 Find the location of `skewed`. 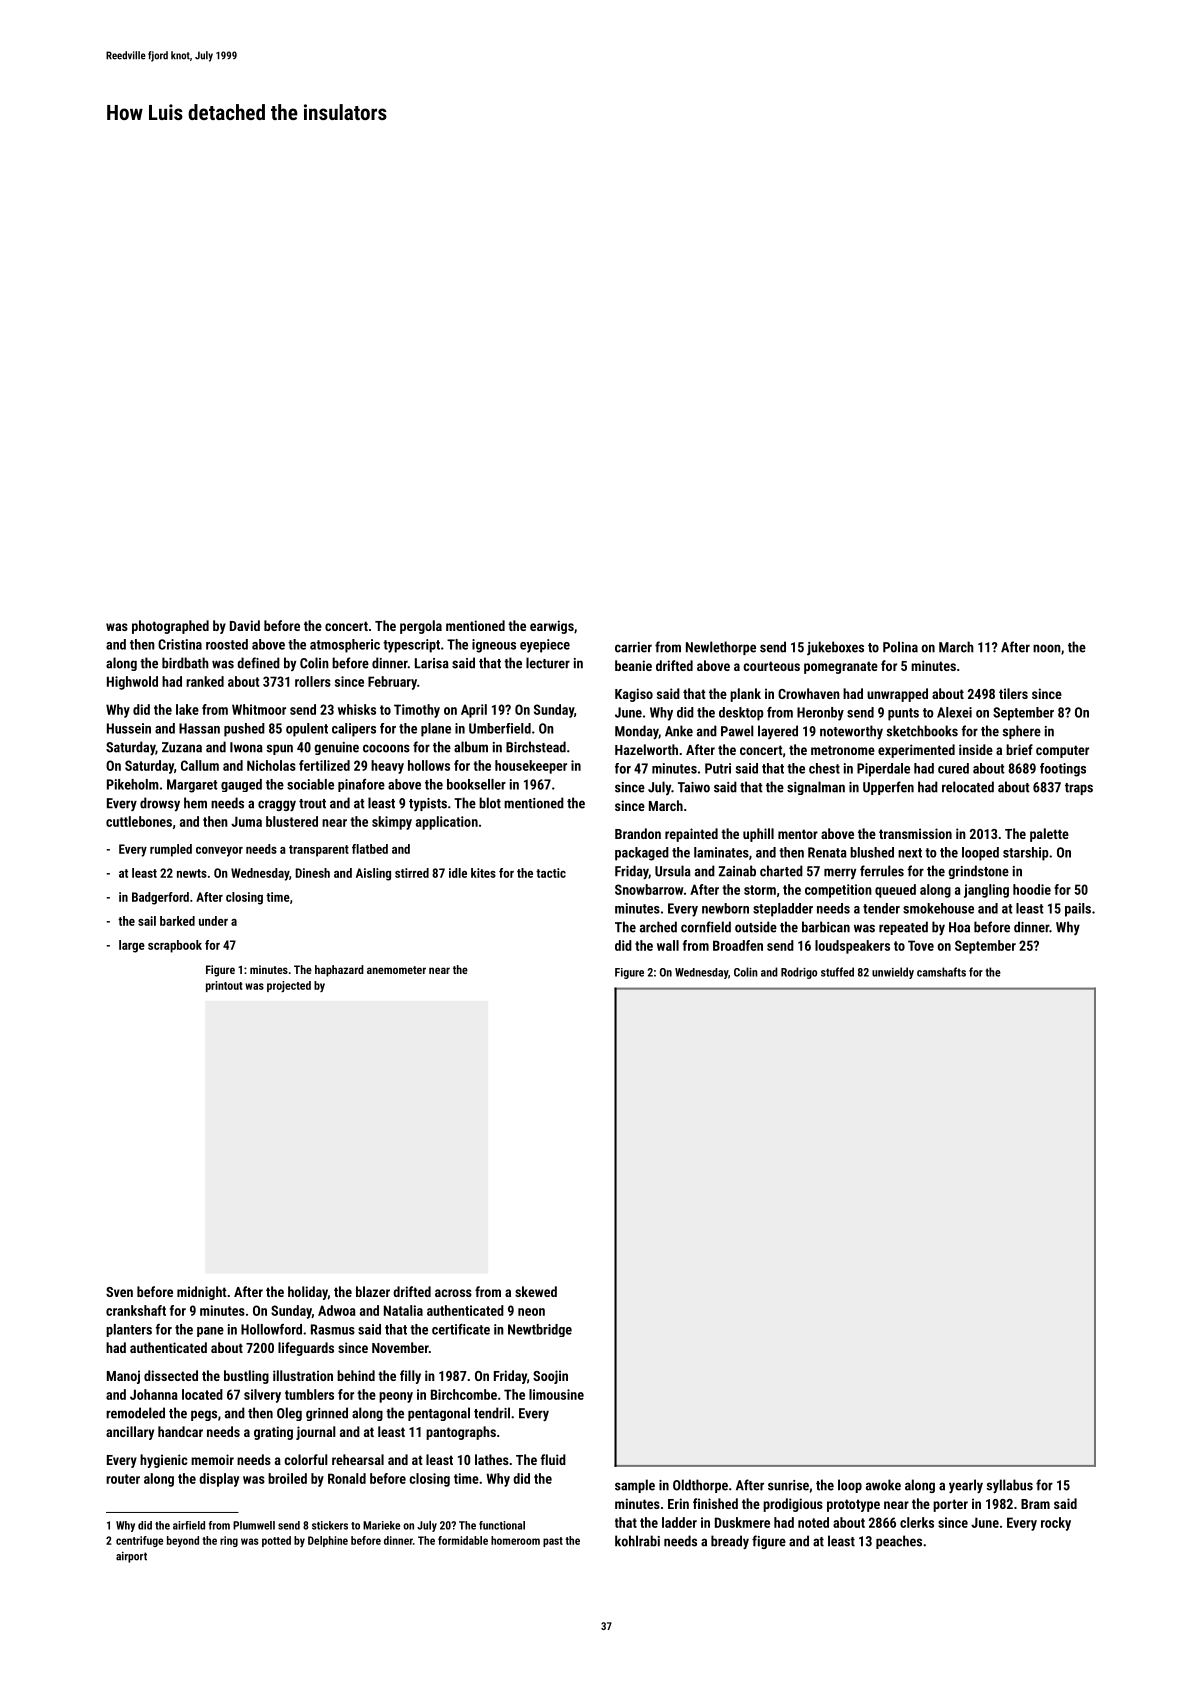

skewed is located at coordinates (536, 1291).
